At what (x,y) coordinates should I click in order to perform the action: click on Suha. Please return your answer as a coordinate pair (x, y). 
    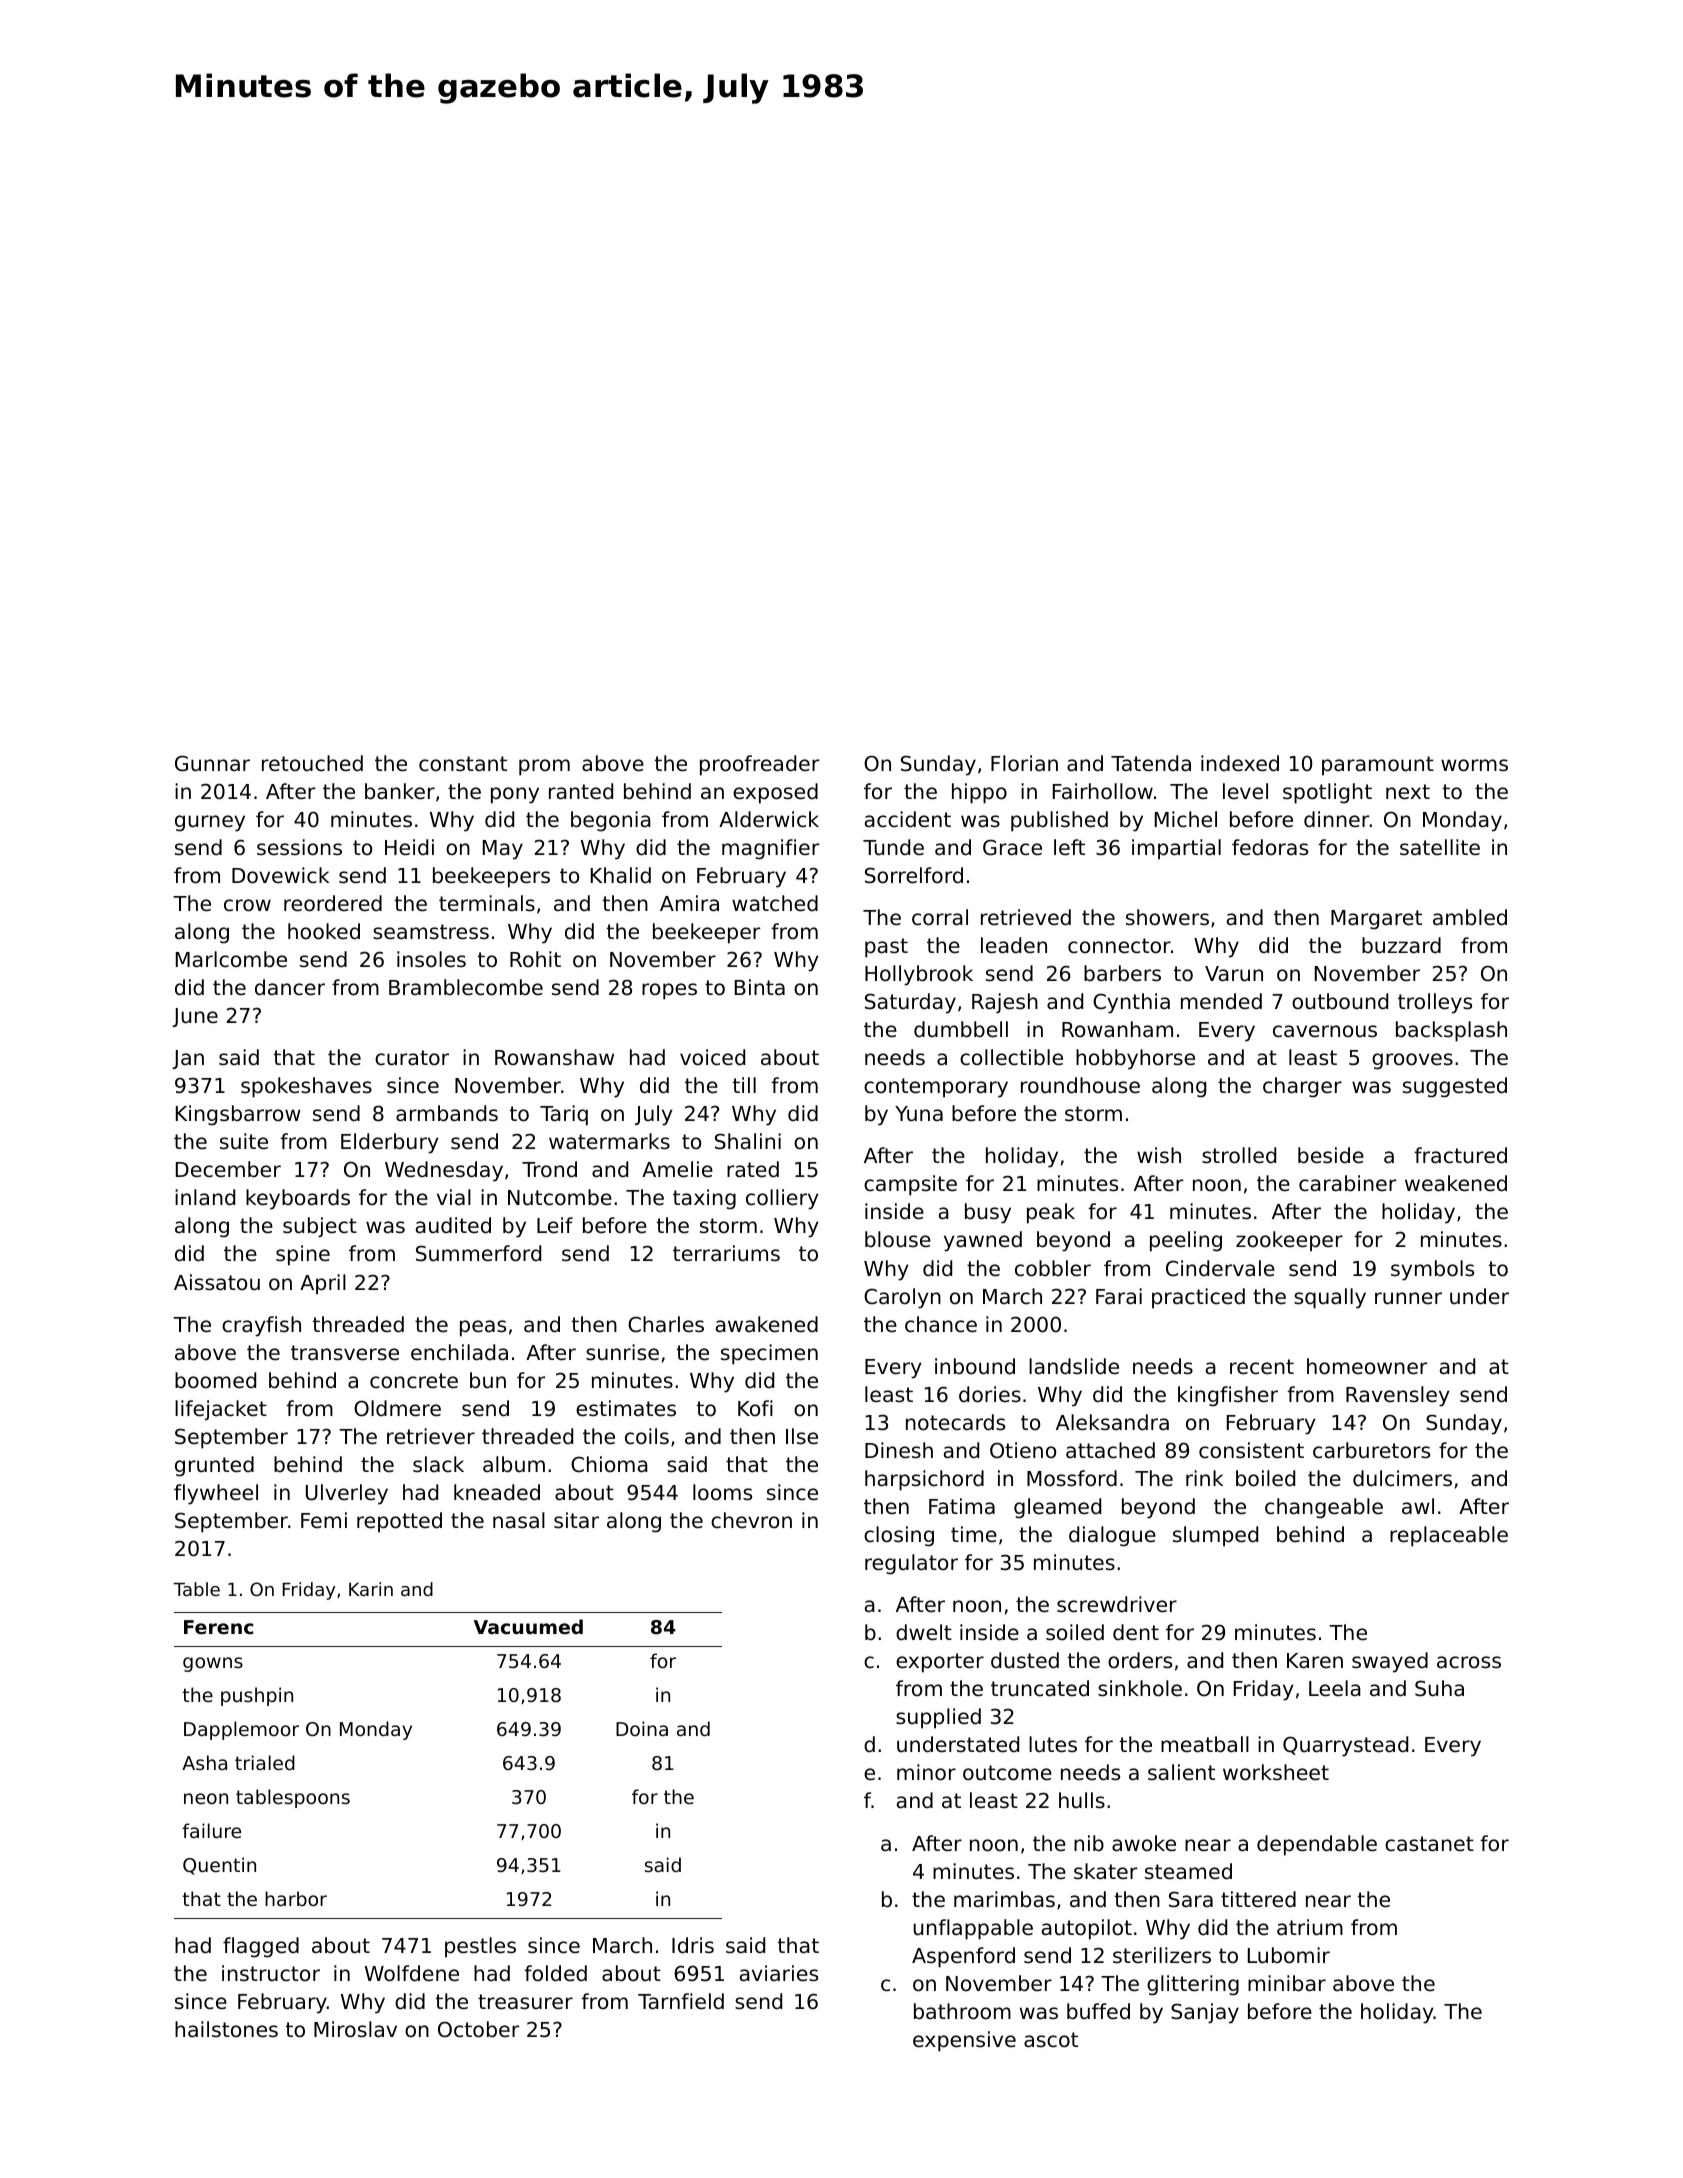
    Looking at the image, I should click on (1439, 1688).
